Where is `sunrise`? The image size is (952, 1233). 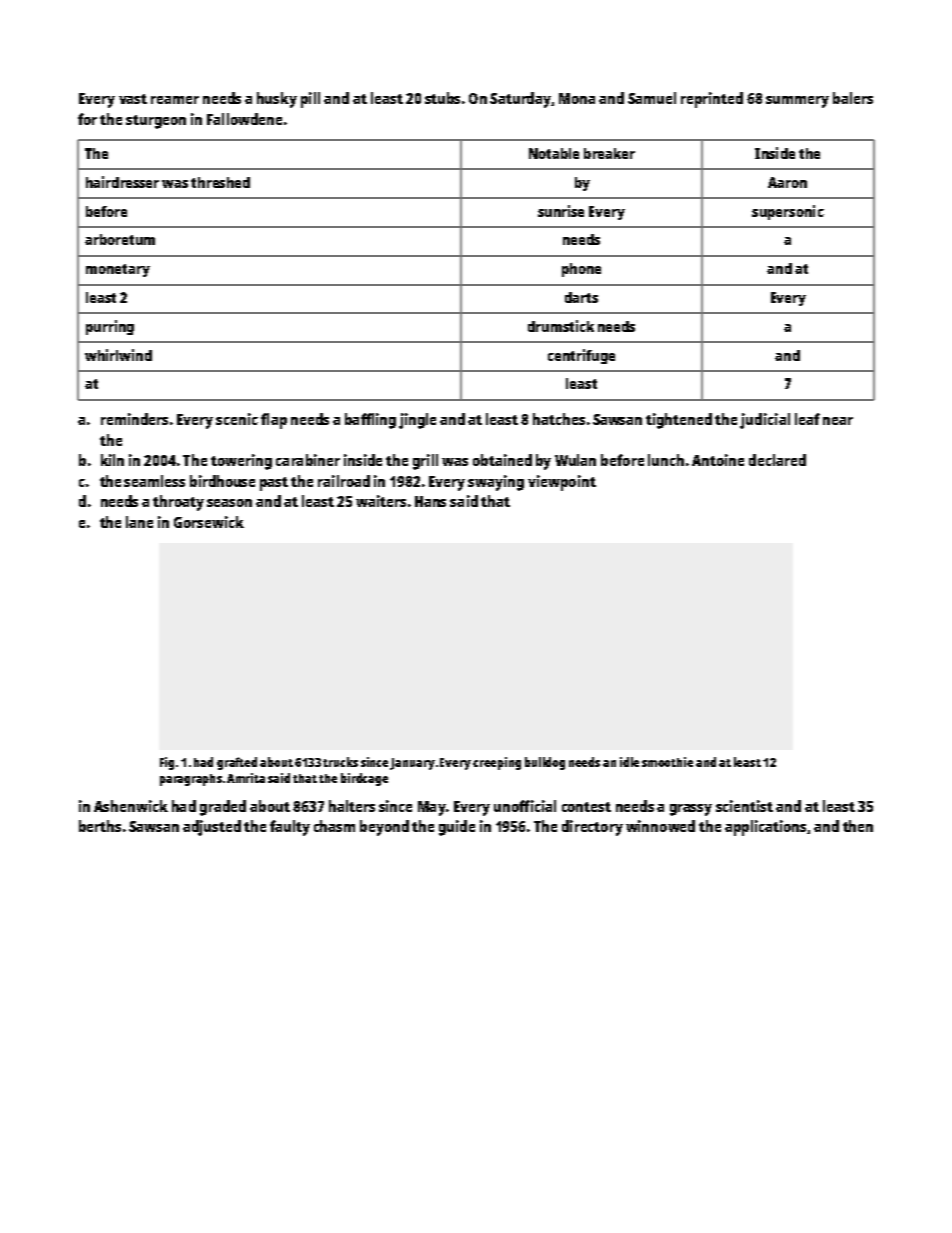
sunrise is located at coordinates (561, 211).
